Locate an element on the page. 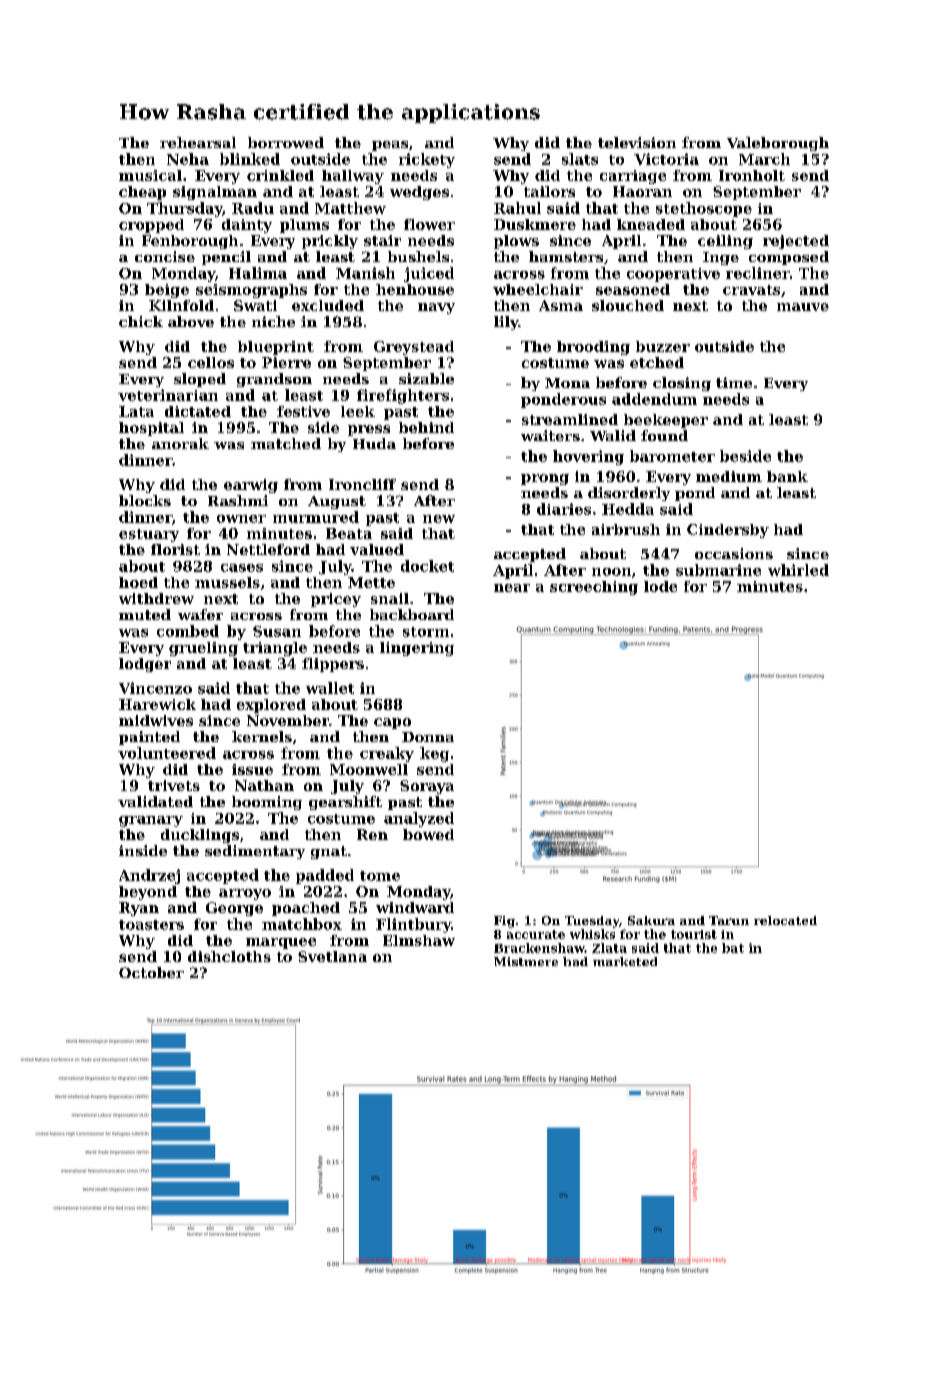 The height and width of the image is (1373, 948). kneaded is located at coordinates (651, 224).
